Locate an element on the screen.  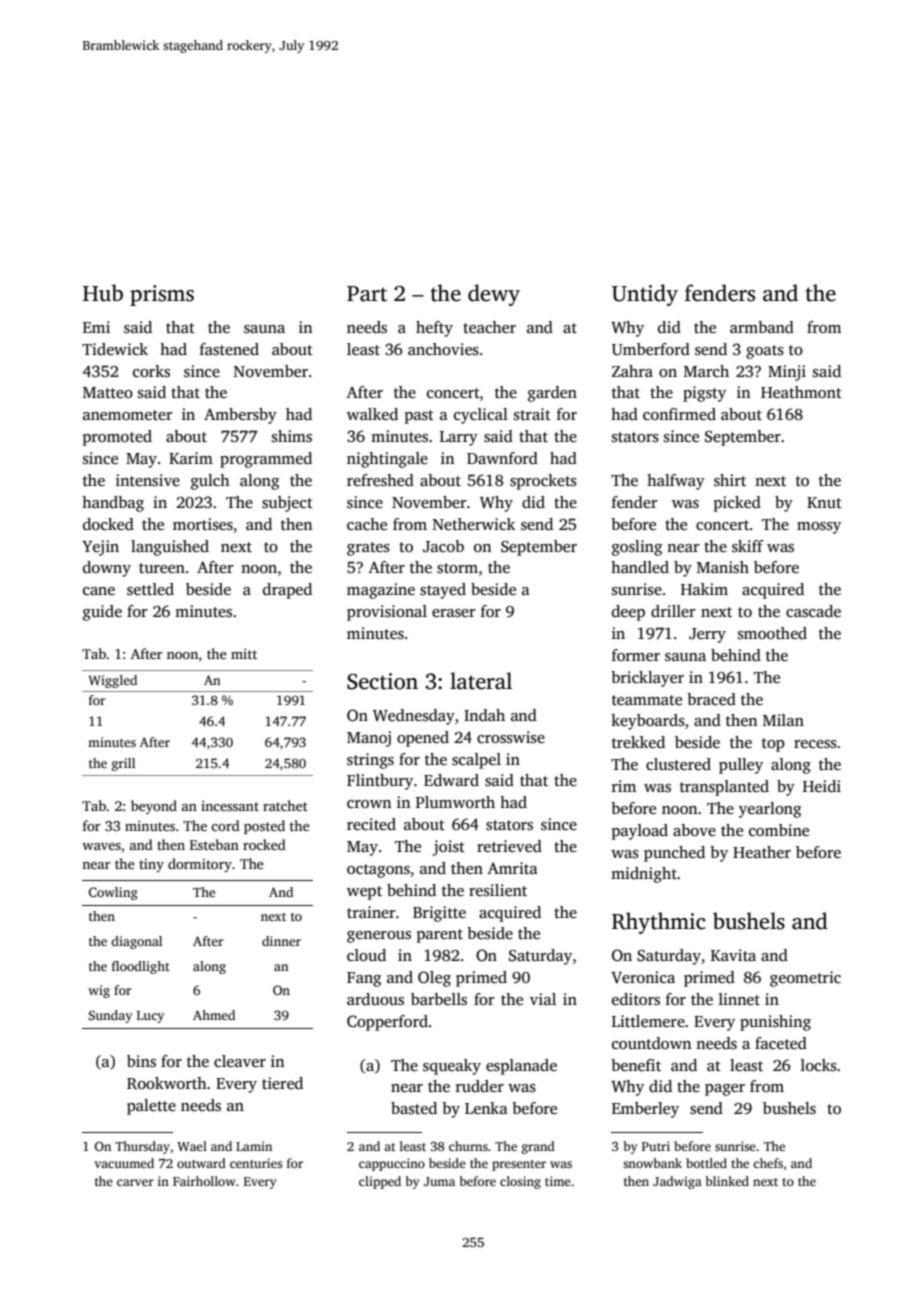
parent is located at coordinates (440, 936).
